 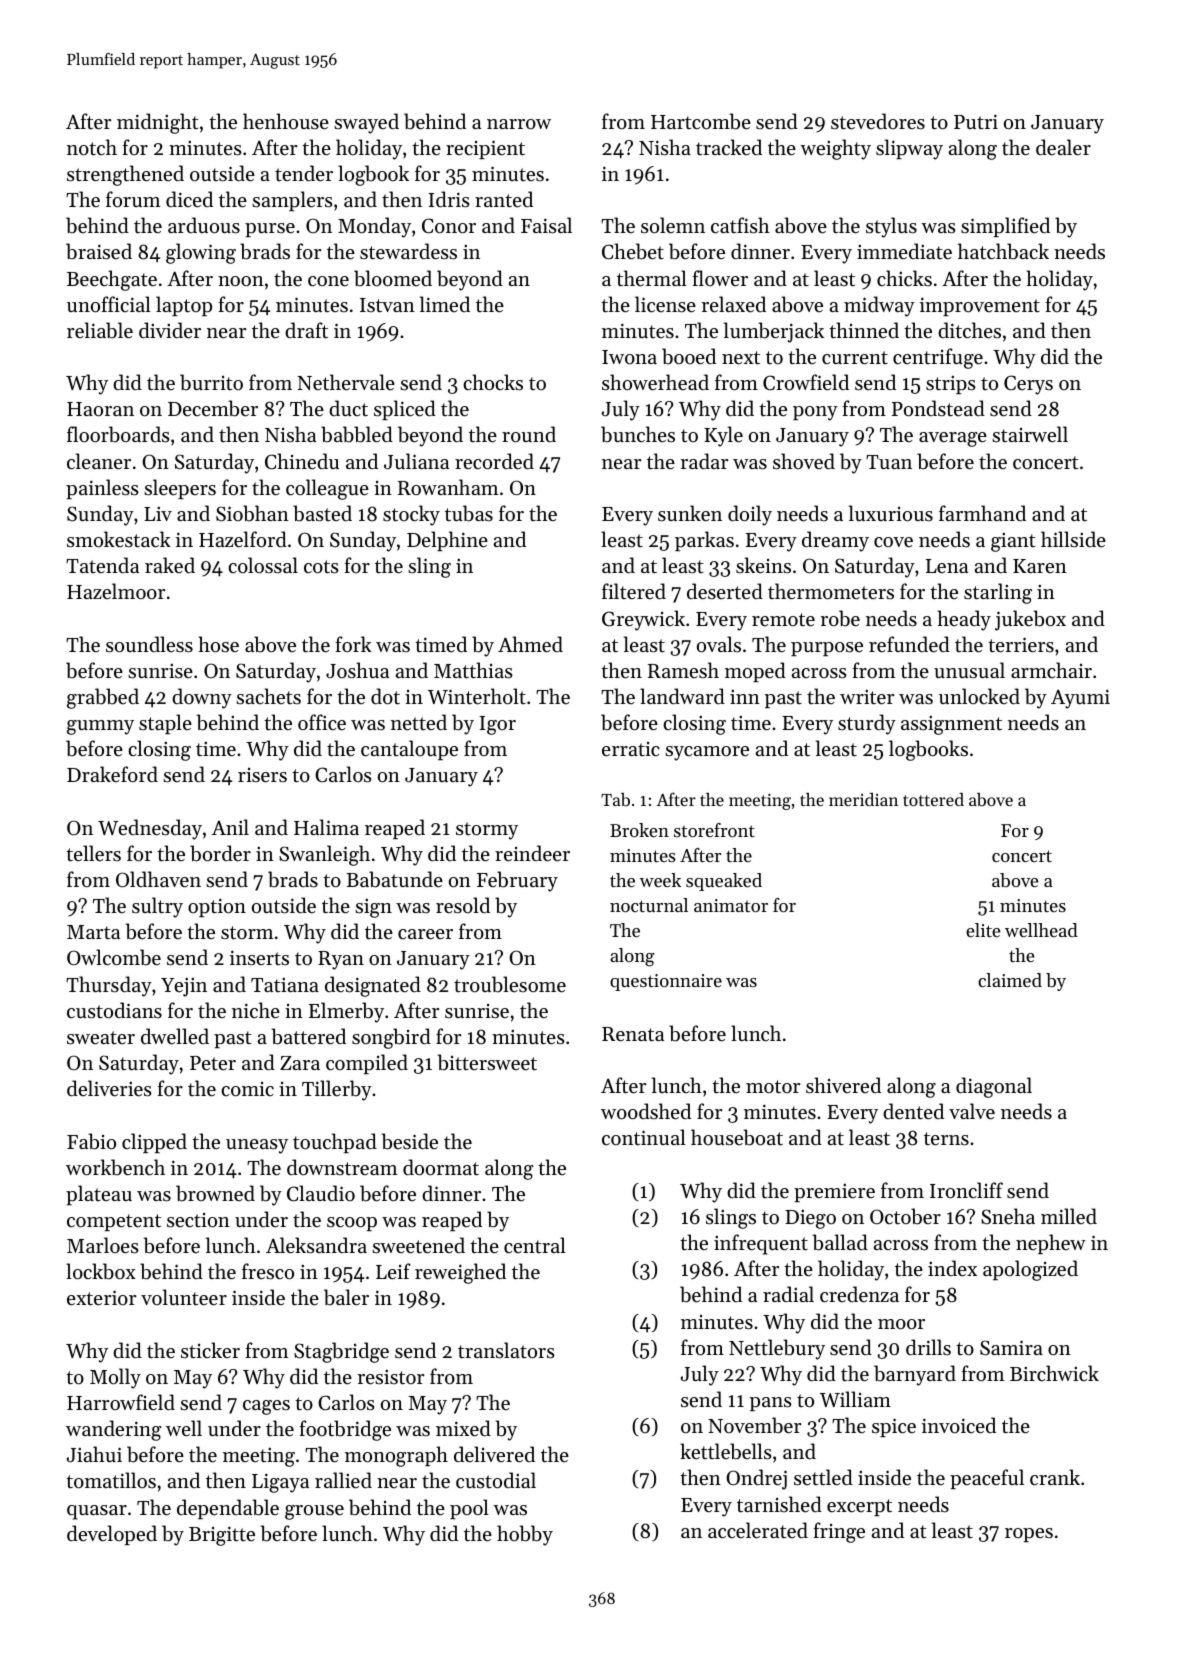 What do you see at coordinates (1073, 539) in the document?
I see `hillside` at bounding box center [1073, 539].
